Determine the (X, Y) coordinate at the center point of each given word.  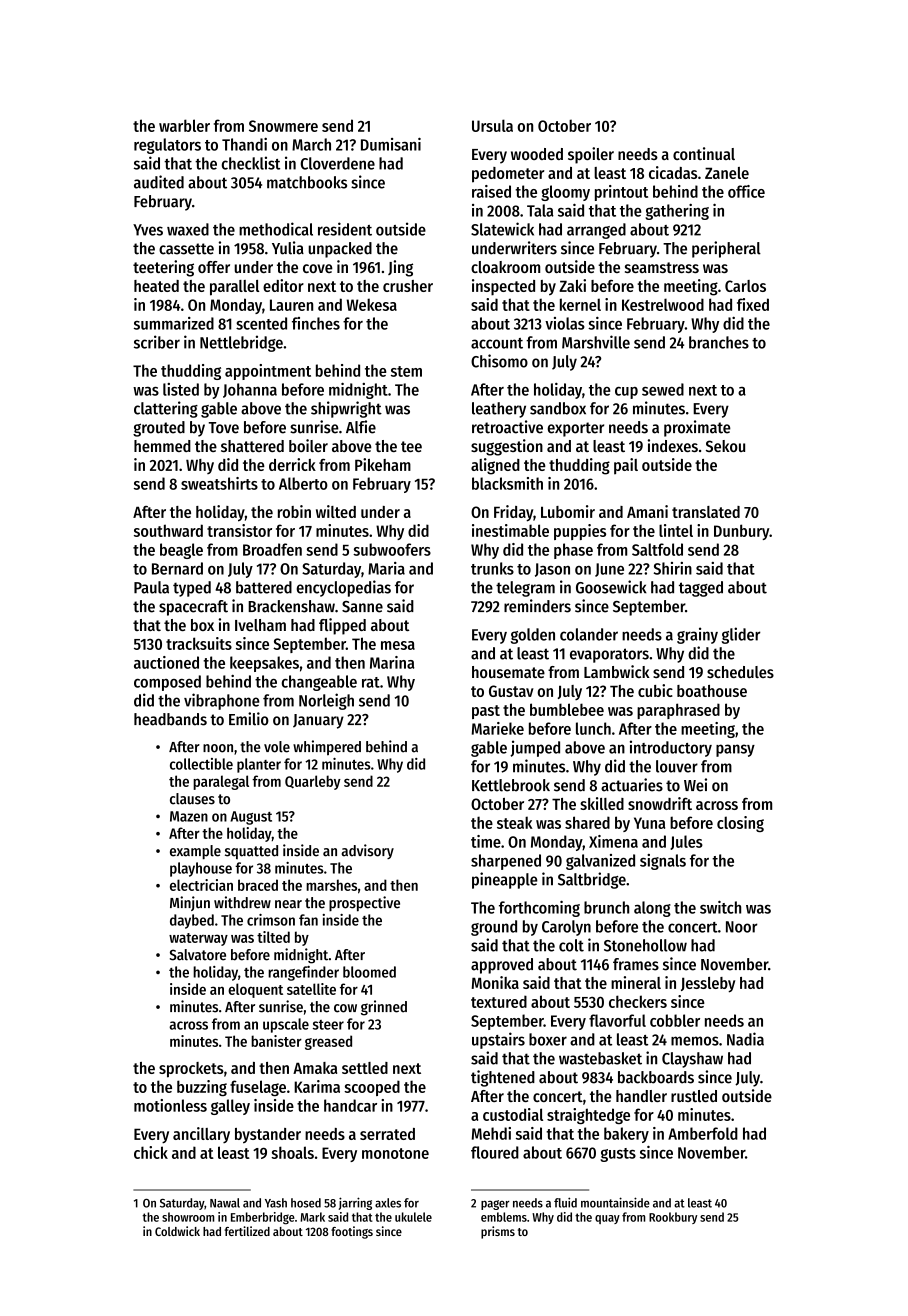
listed (181, 389)
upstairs (498, 1040)
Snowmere (283, 126)
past (486, 712)
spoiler (591, 155)
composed (167, 683)
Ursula (492, 125)
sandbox (558, 408)
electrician (201, 885)
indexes (673, 445)
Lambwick (617, 671)
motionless (170, 1105)
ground (494, 928)
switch (720, 907)
